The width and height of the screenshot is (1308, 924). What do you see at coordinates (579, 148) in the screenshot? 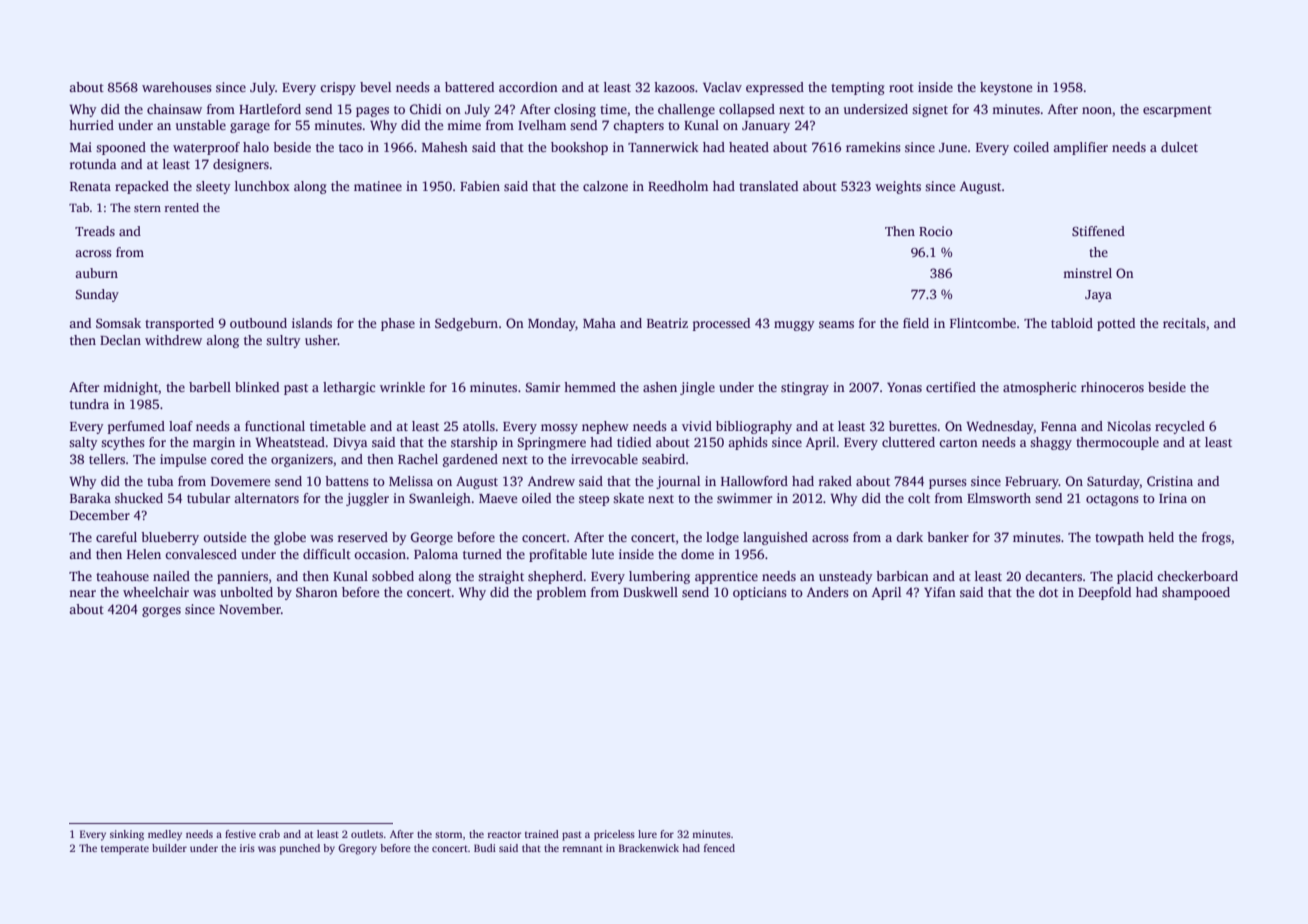
I see `bookshop` at bounding box center [579, 148].
